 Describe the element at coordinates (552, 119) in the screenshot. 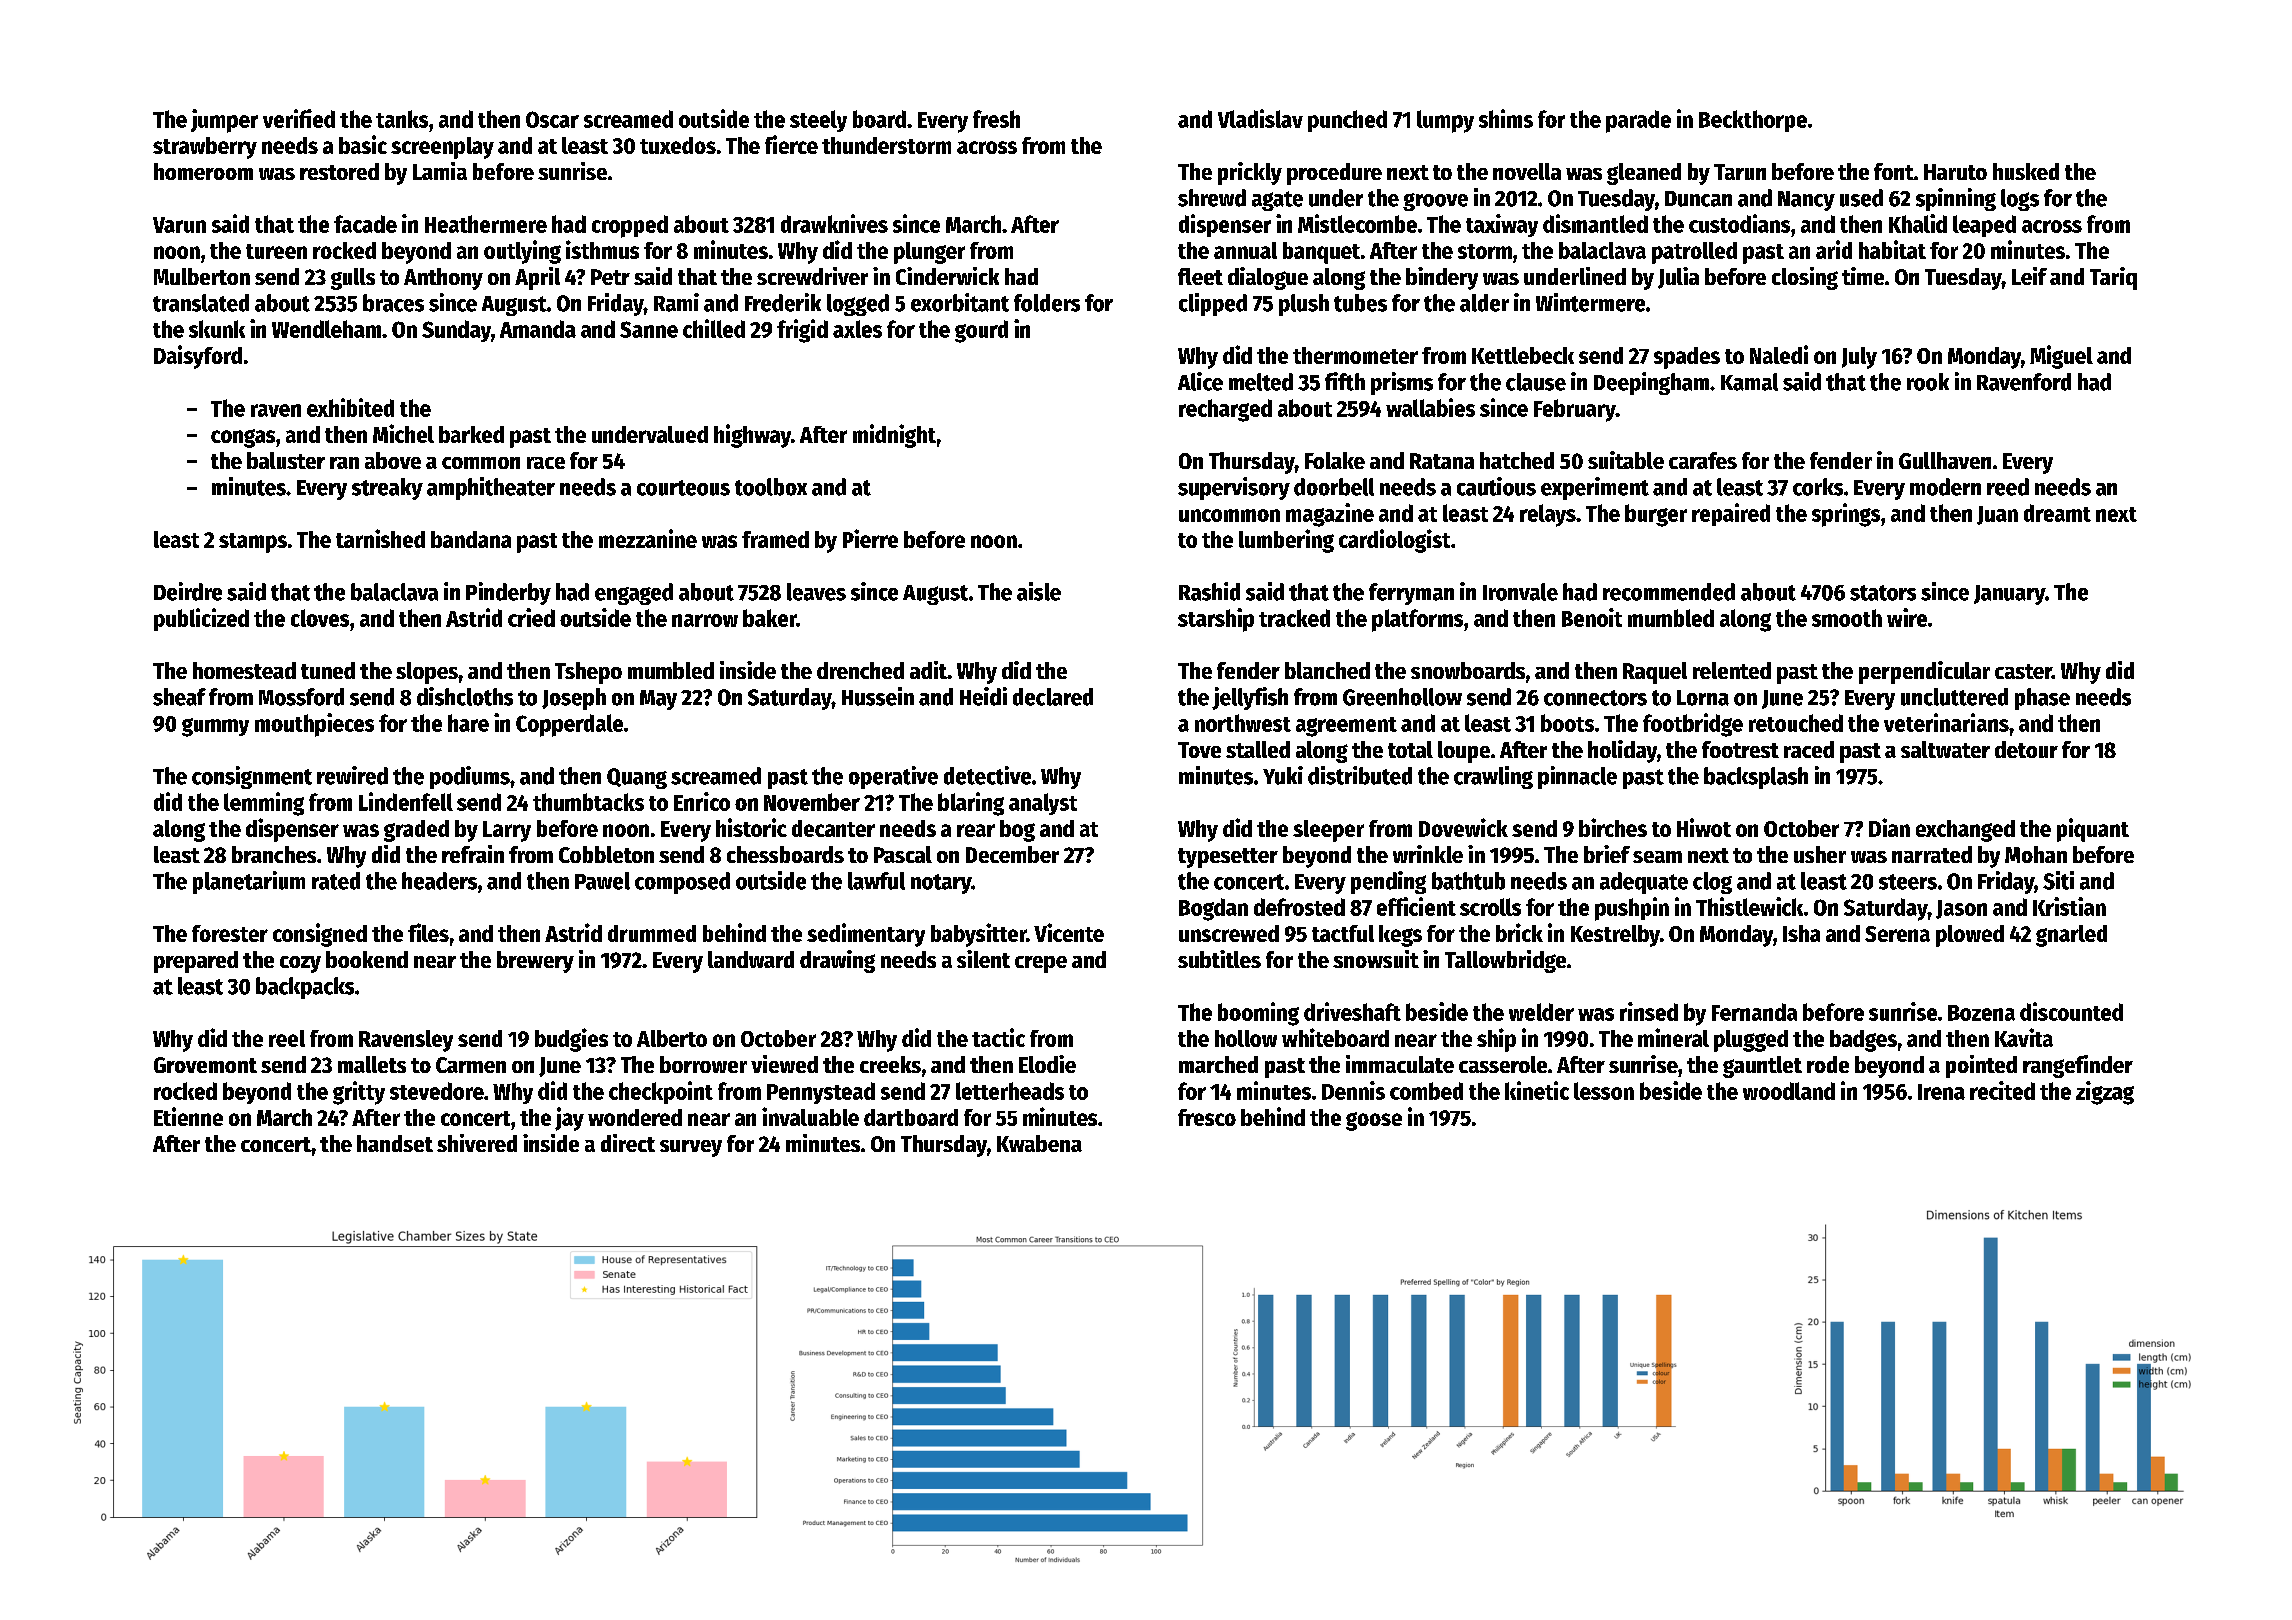

I see `Oscar` at that location.
